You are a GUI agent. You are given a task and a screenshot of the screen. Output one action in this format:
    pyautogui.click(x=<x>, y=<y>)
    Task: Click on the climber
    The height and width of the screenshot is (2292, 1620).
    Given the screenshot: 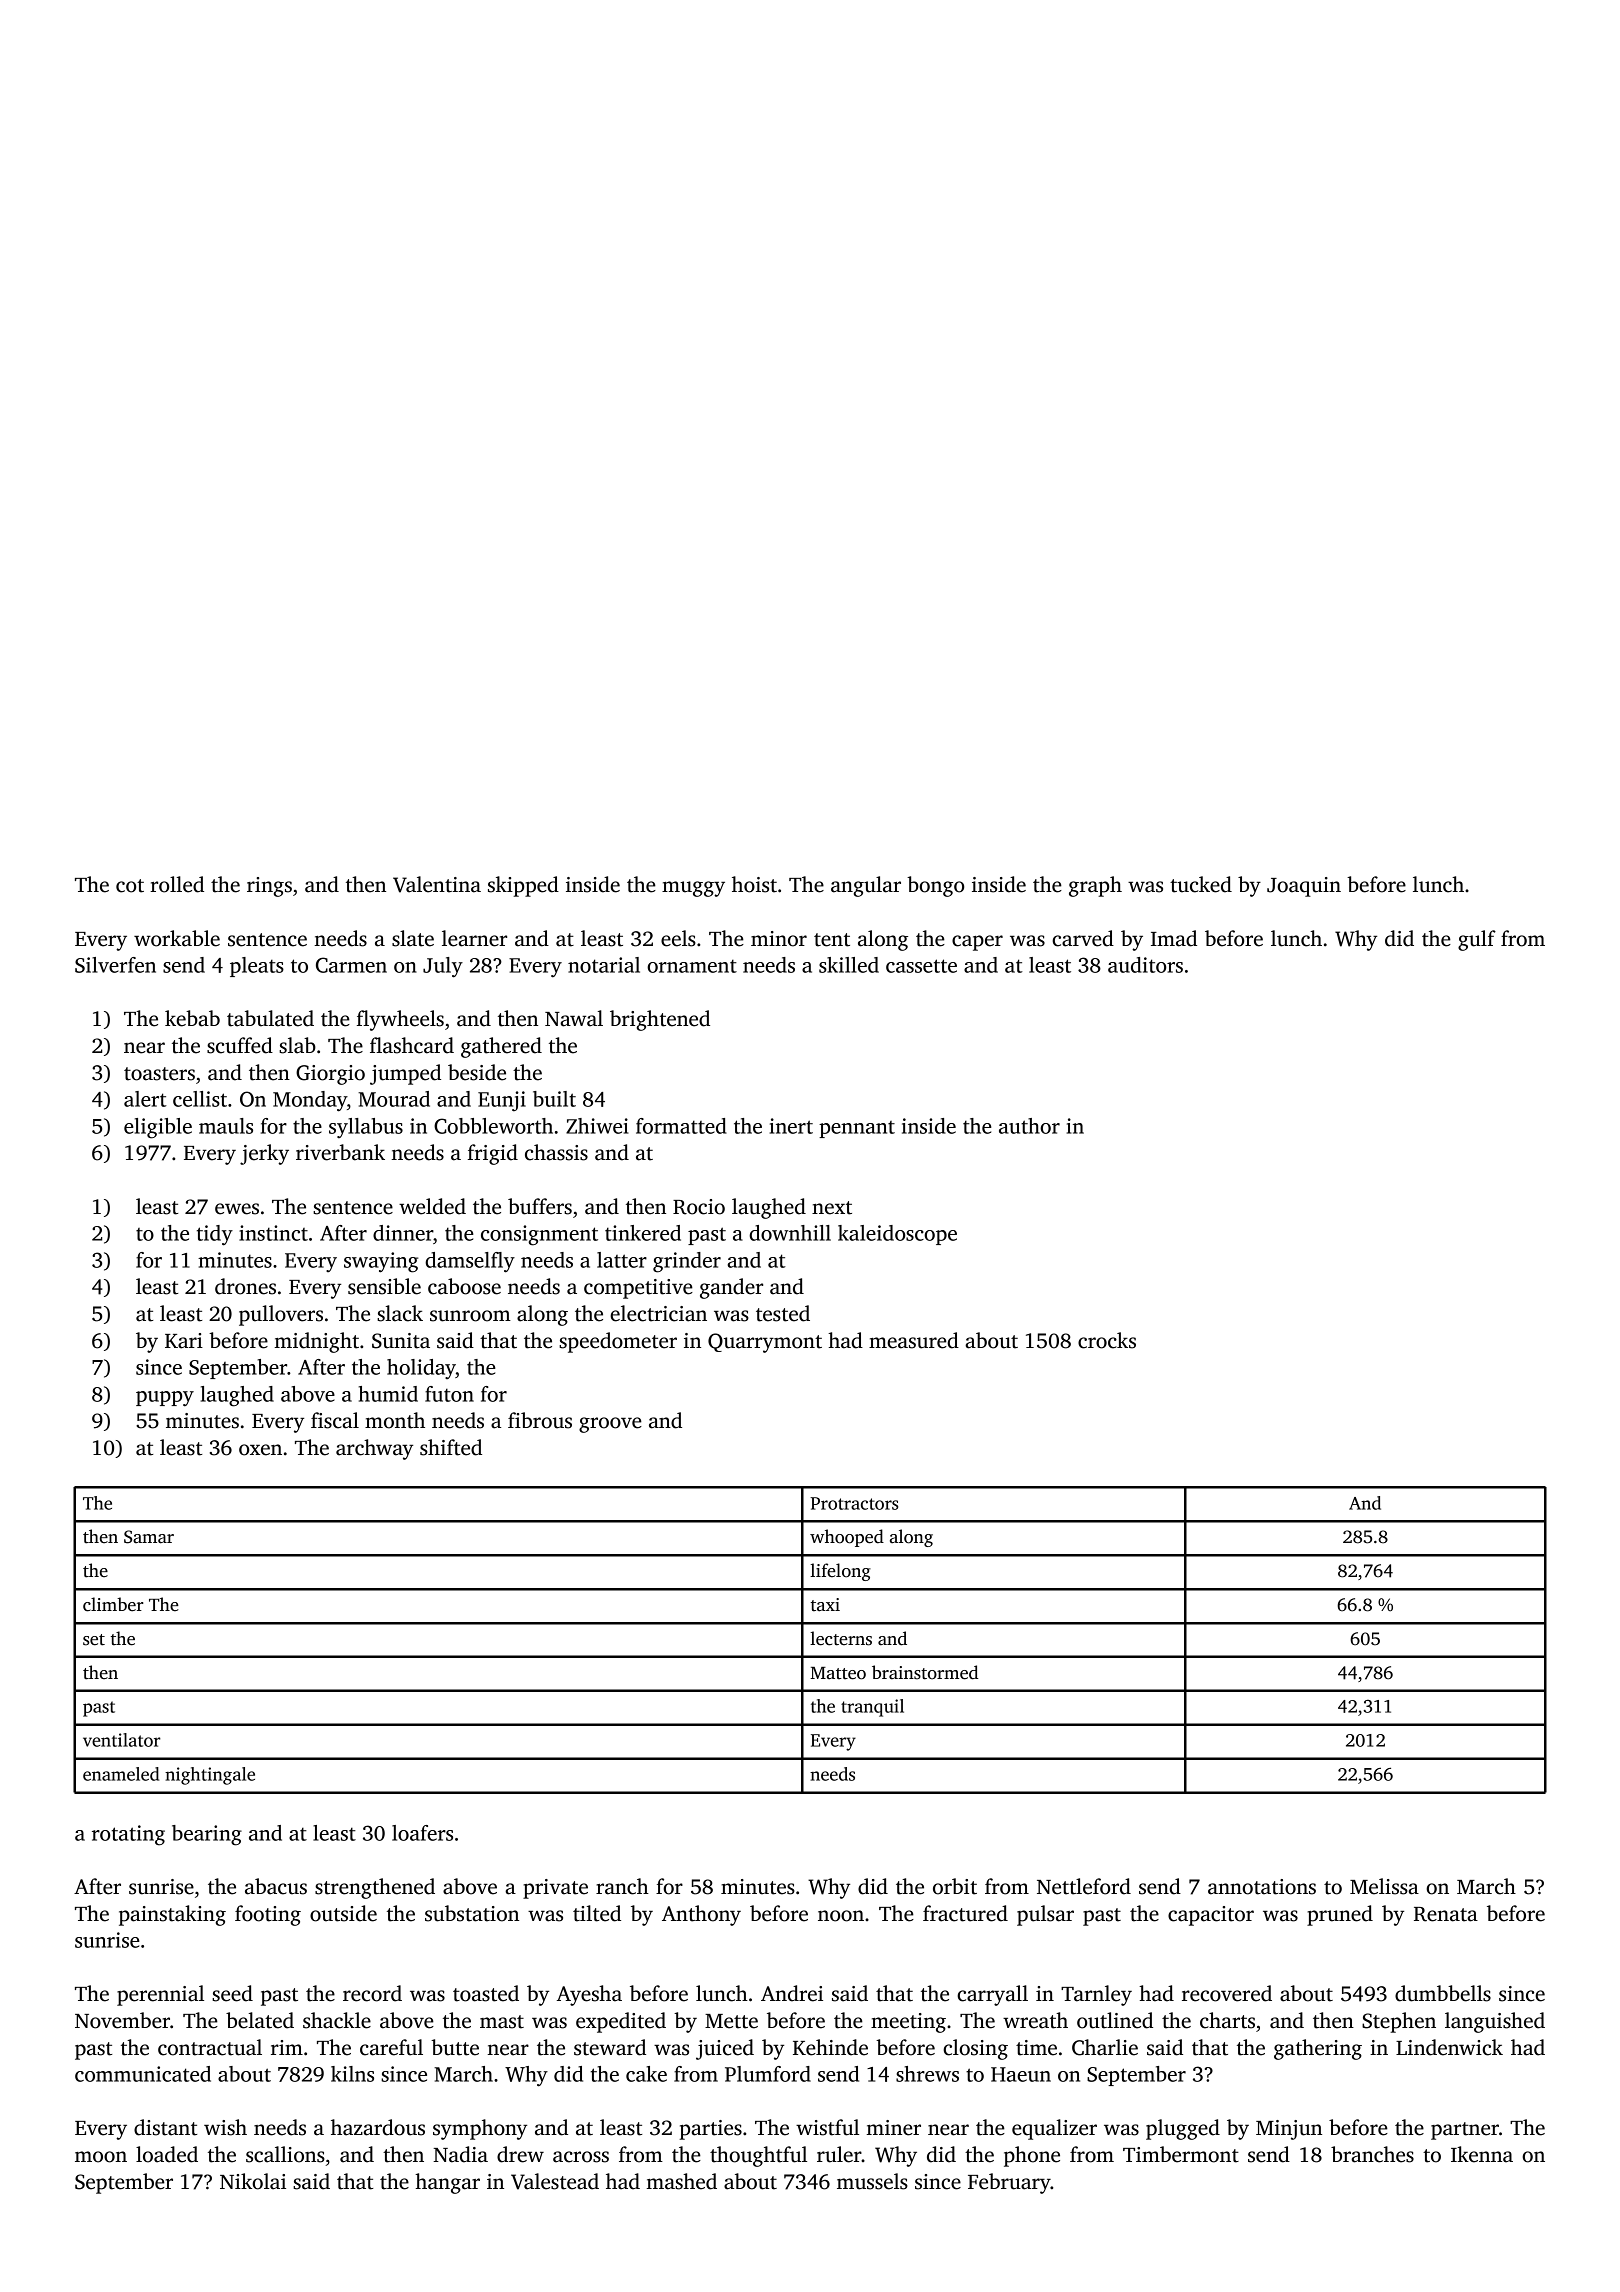 What is the action you would take?
    pyautogui.click(x=113, y=1604)
